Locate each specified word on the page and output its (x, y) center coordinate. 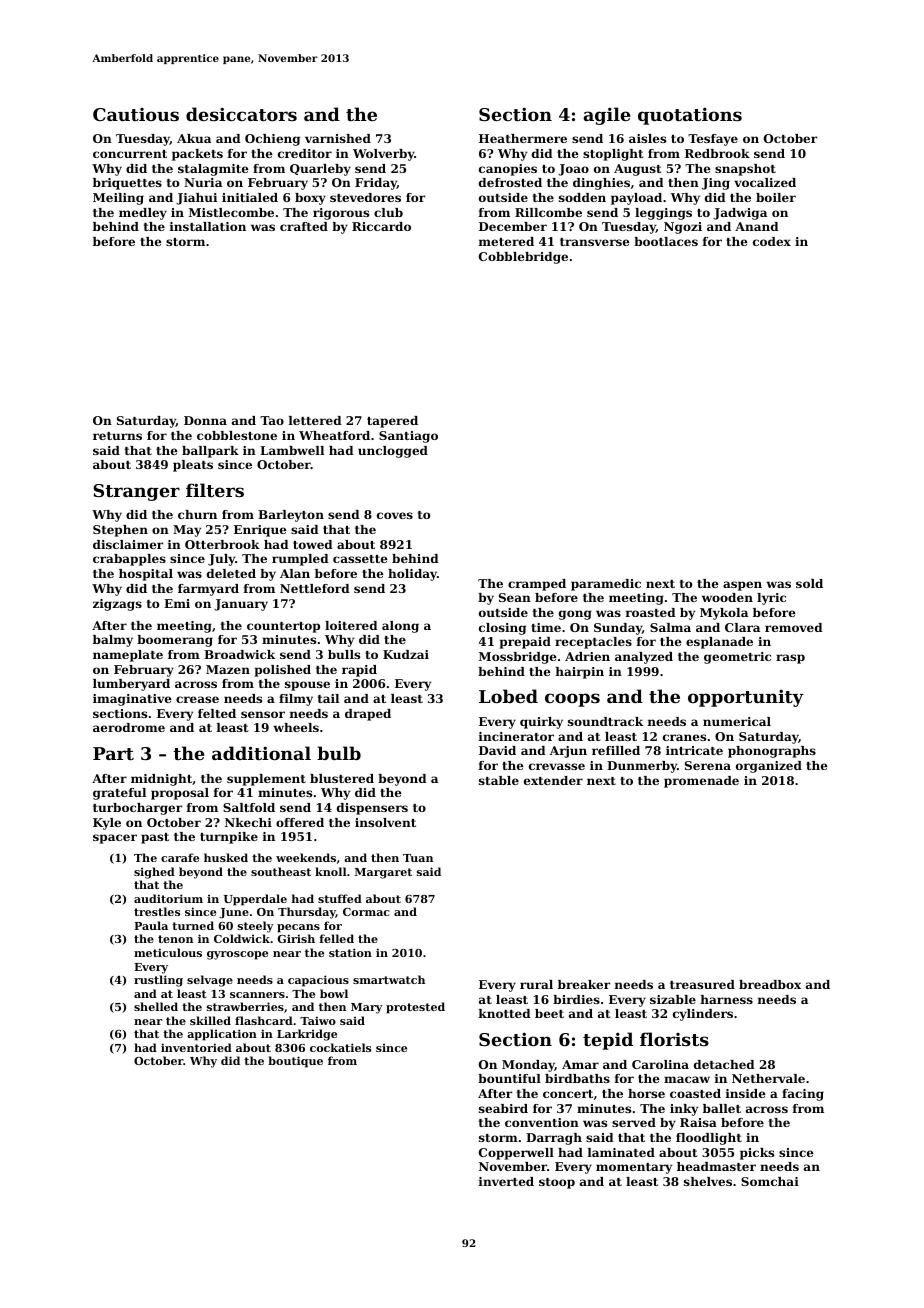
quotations (690, 116)
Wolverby (384, 155)
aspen (742, 586)
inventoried (196, 1047)
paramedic (606, 585)
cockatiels (340, 1047)
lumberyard (131, 685)
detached (724, 1064)
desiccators (241, 114)
